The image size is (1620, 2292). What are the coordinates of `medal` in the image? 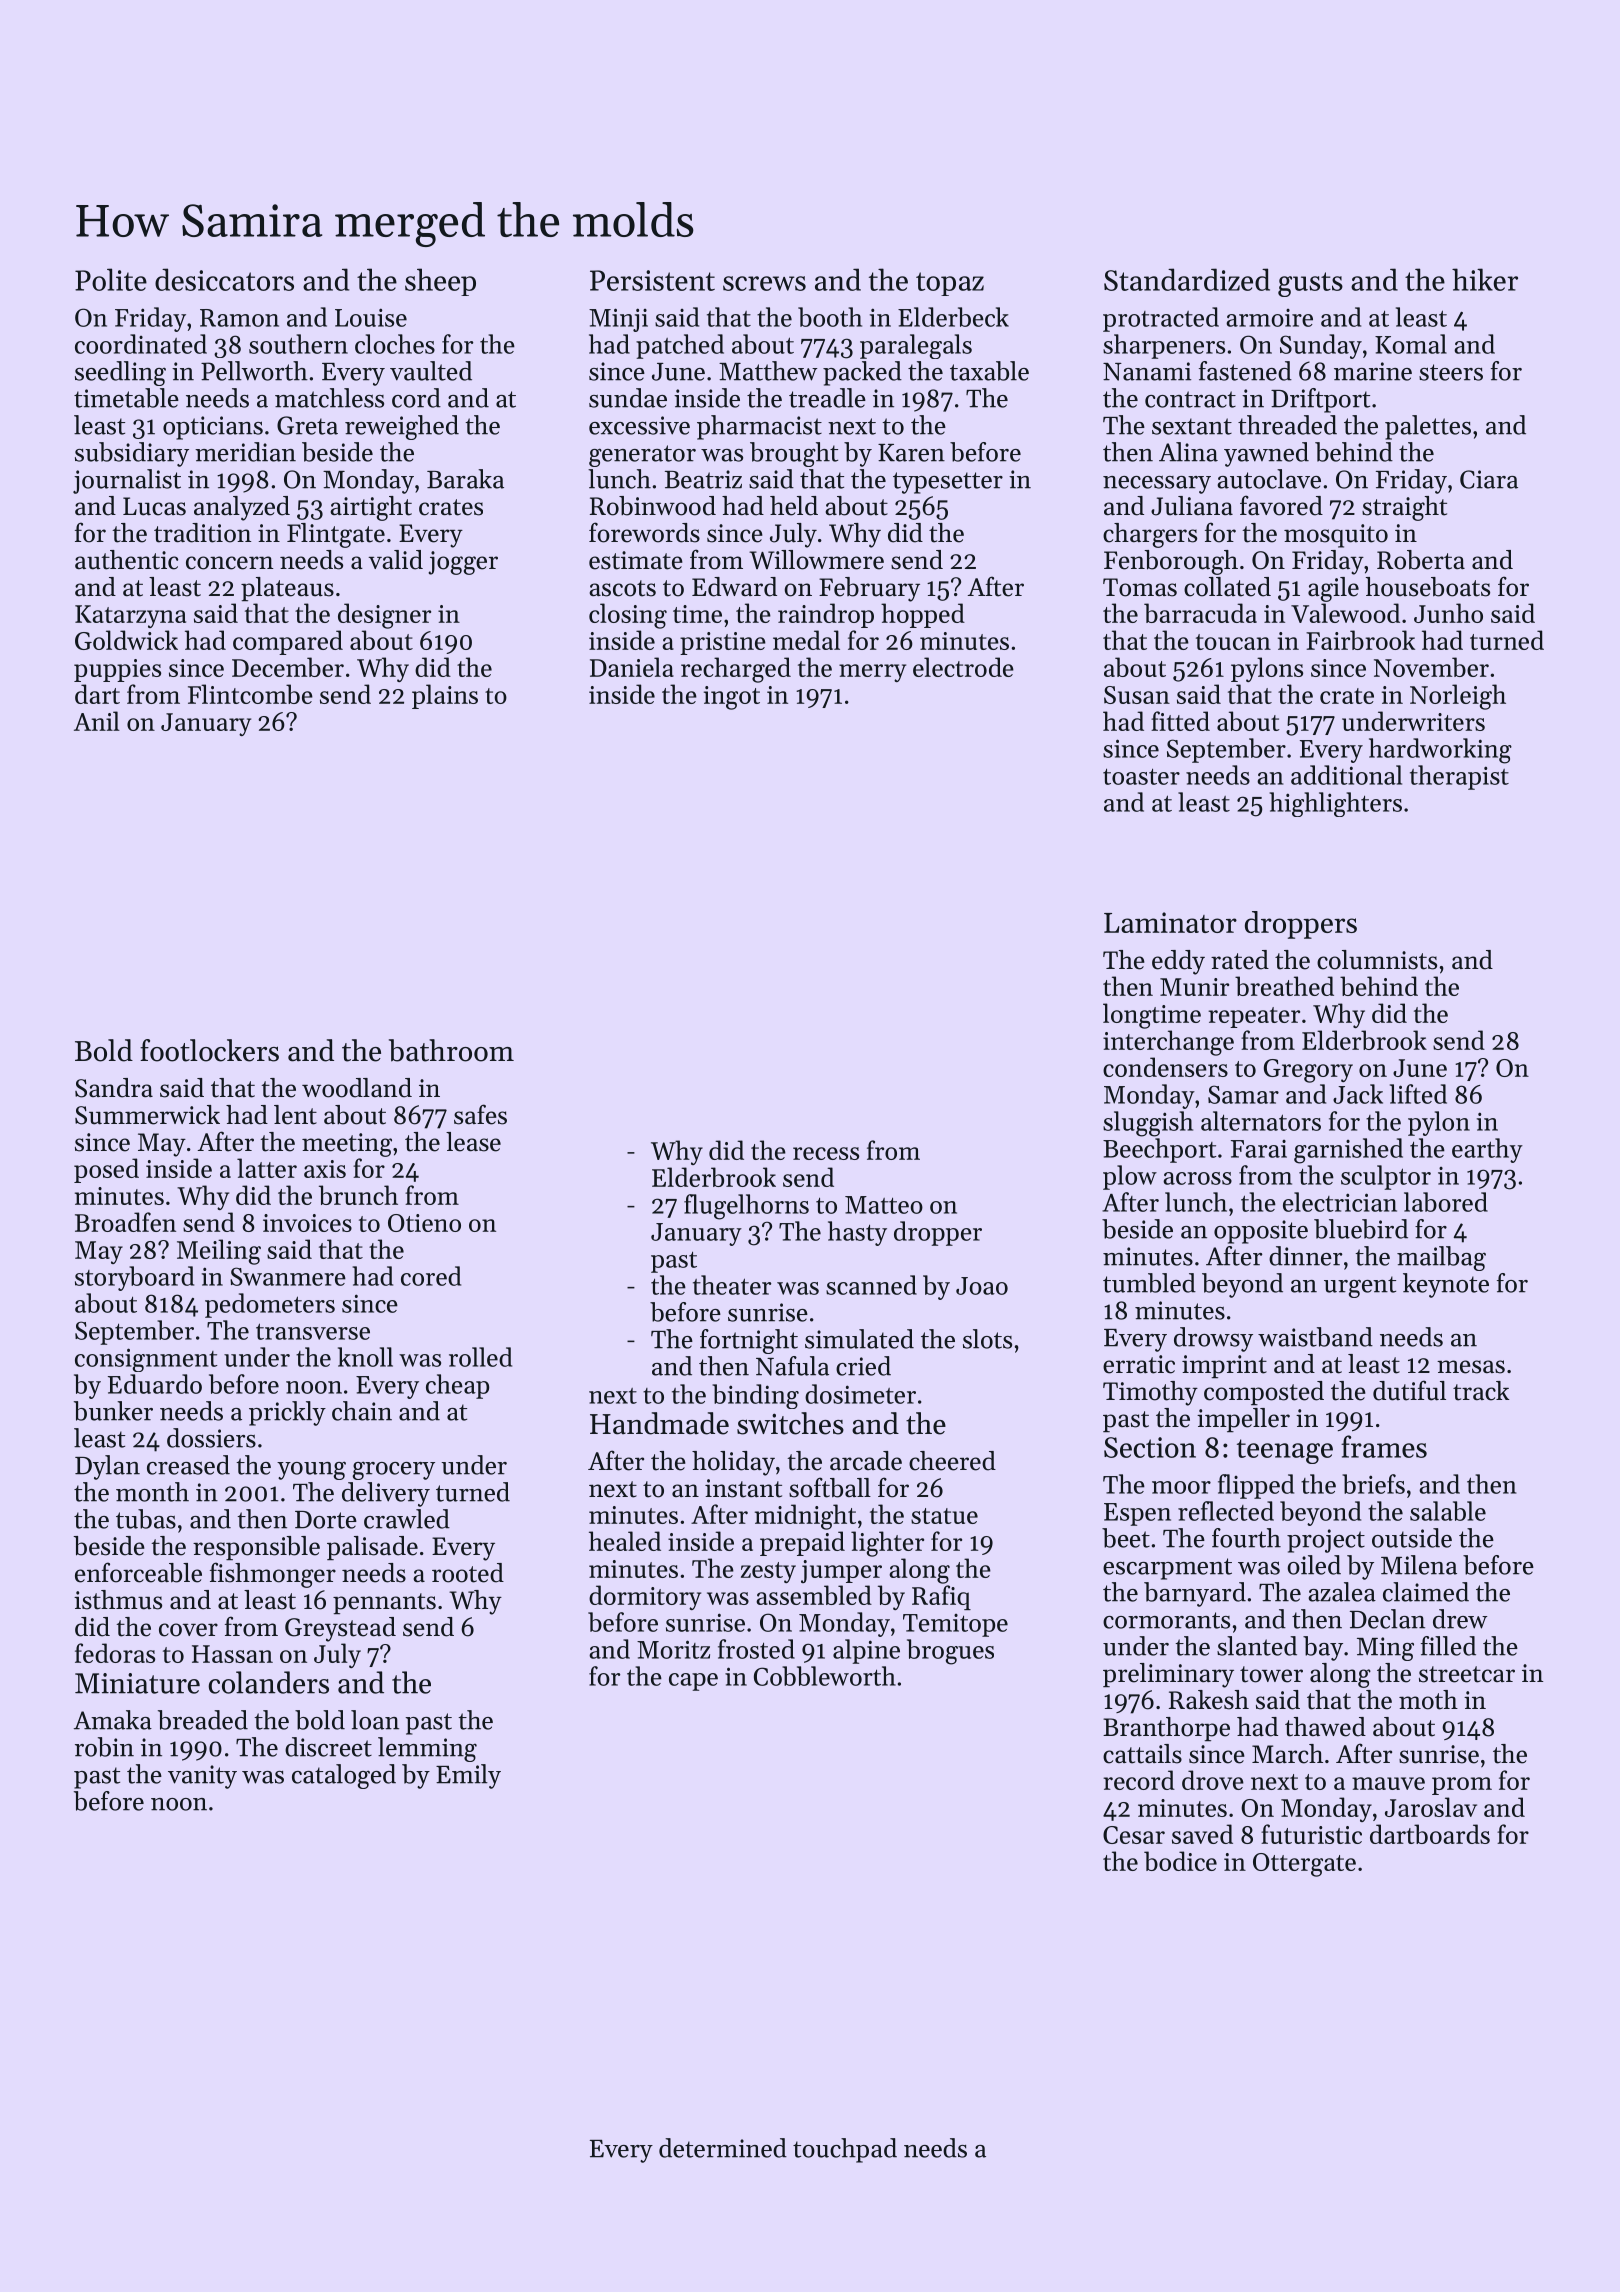 It's located at (806, 640).
